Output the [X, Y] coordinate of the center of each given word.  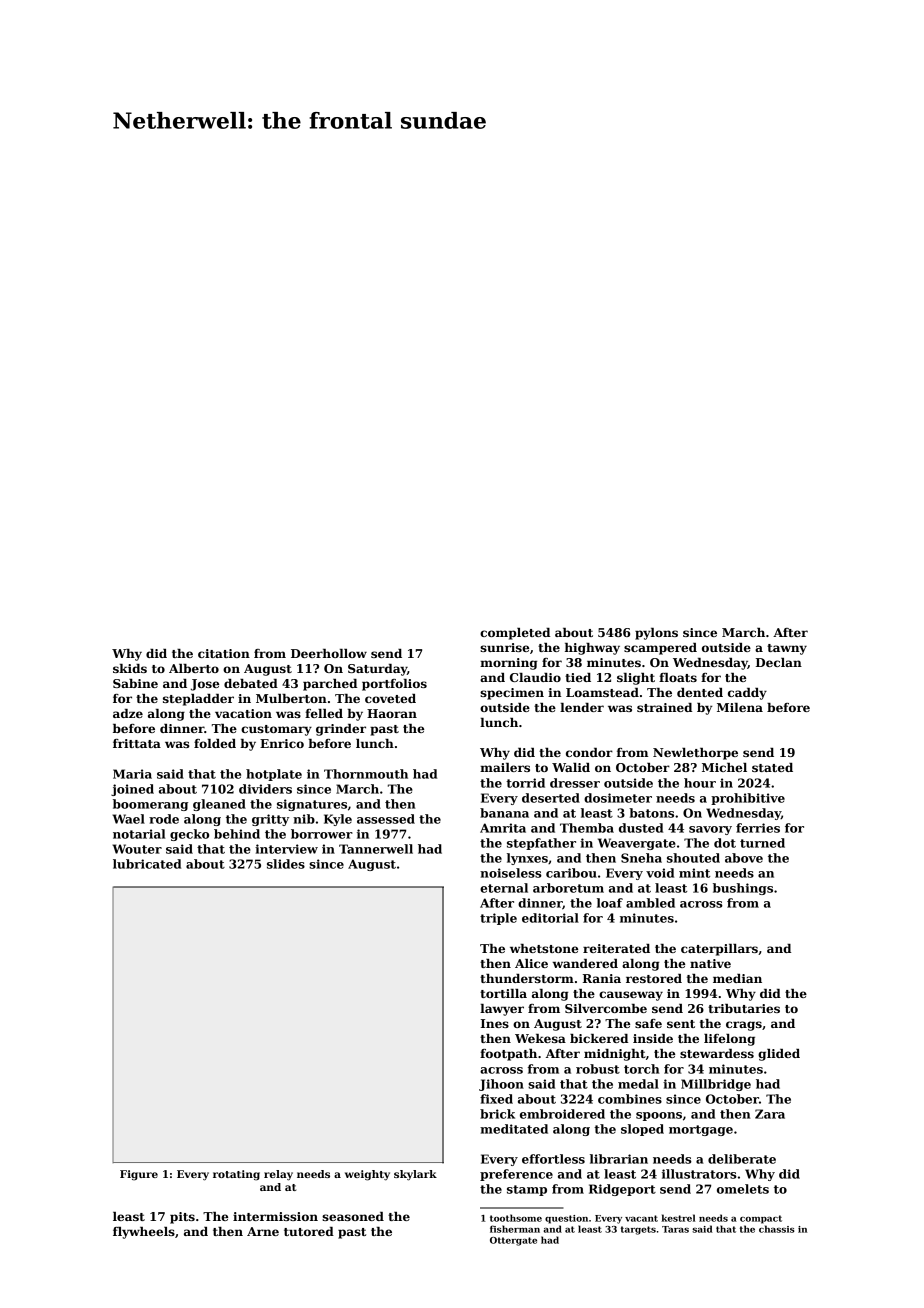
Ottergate [513, 1241]
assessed [386, 819]
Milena [740, 707]
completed [515, 634]
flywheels [144, 1233]
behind [237, 834]
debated [251, 683]
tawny [787, 649]
